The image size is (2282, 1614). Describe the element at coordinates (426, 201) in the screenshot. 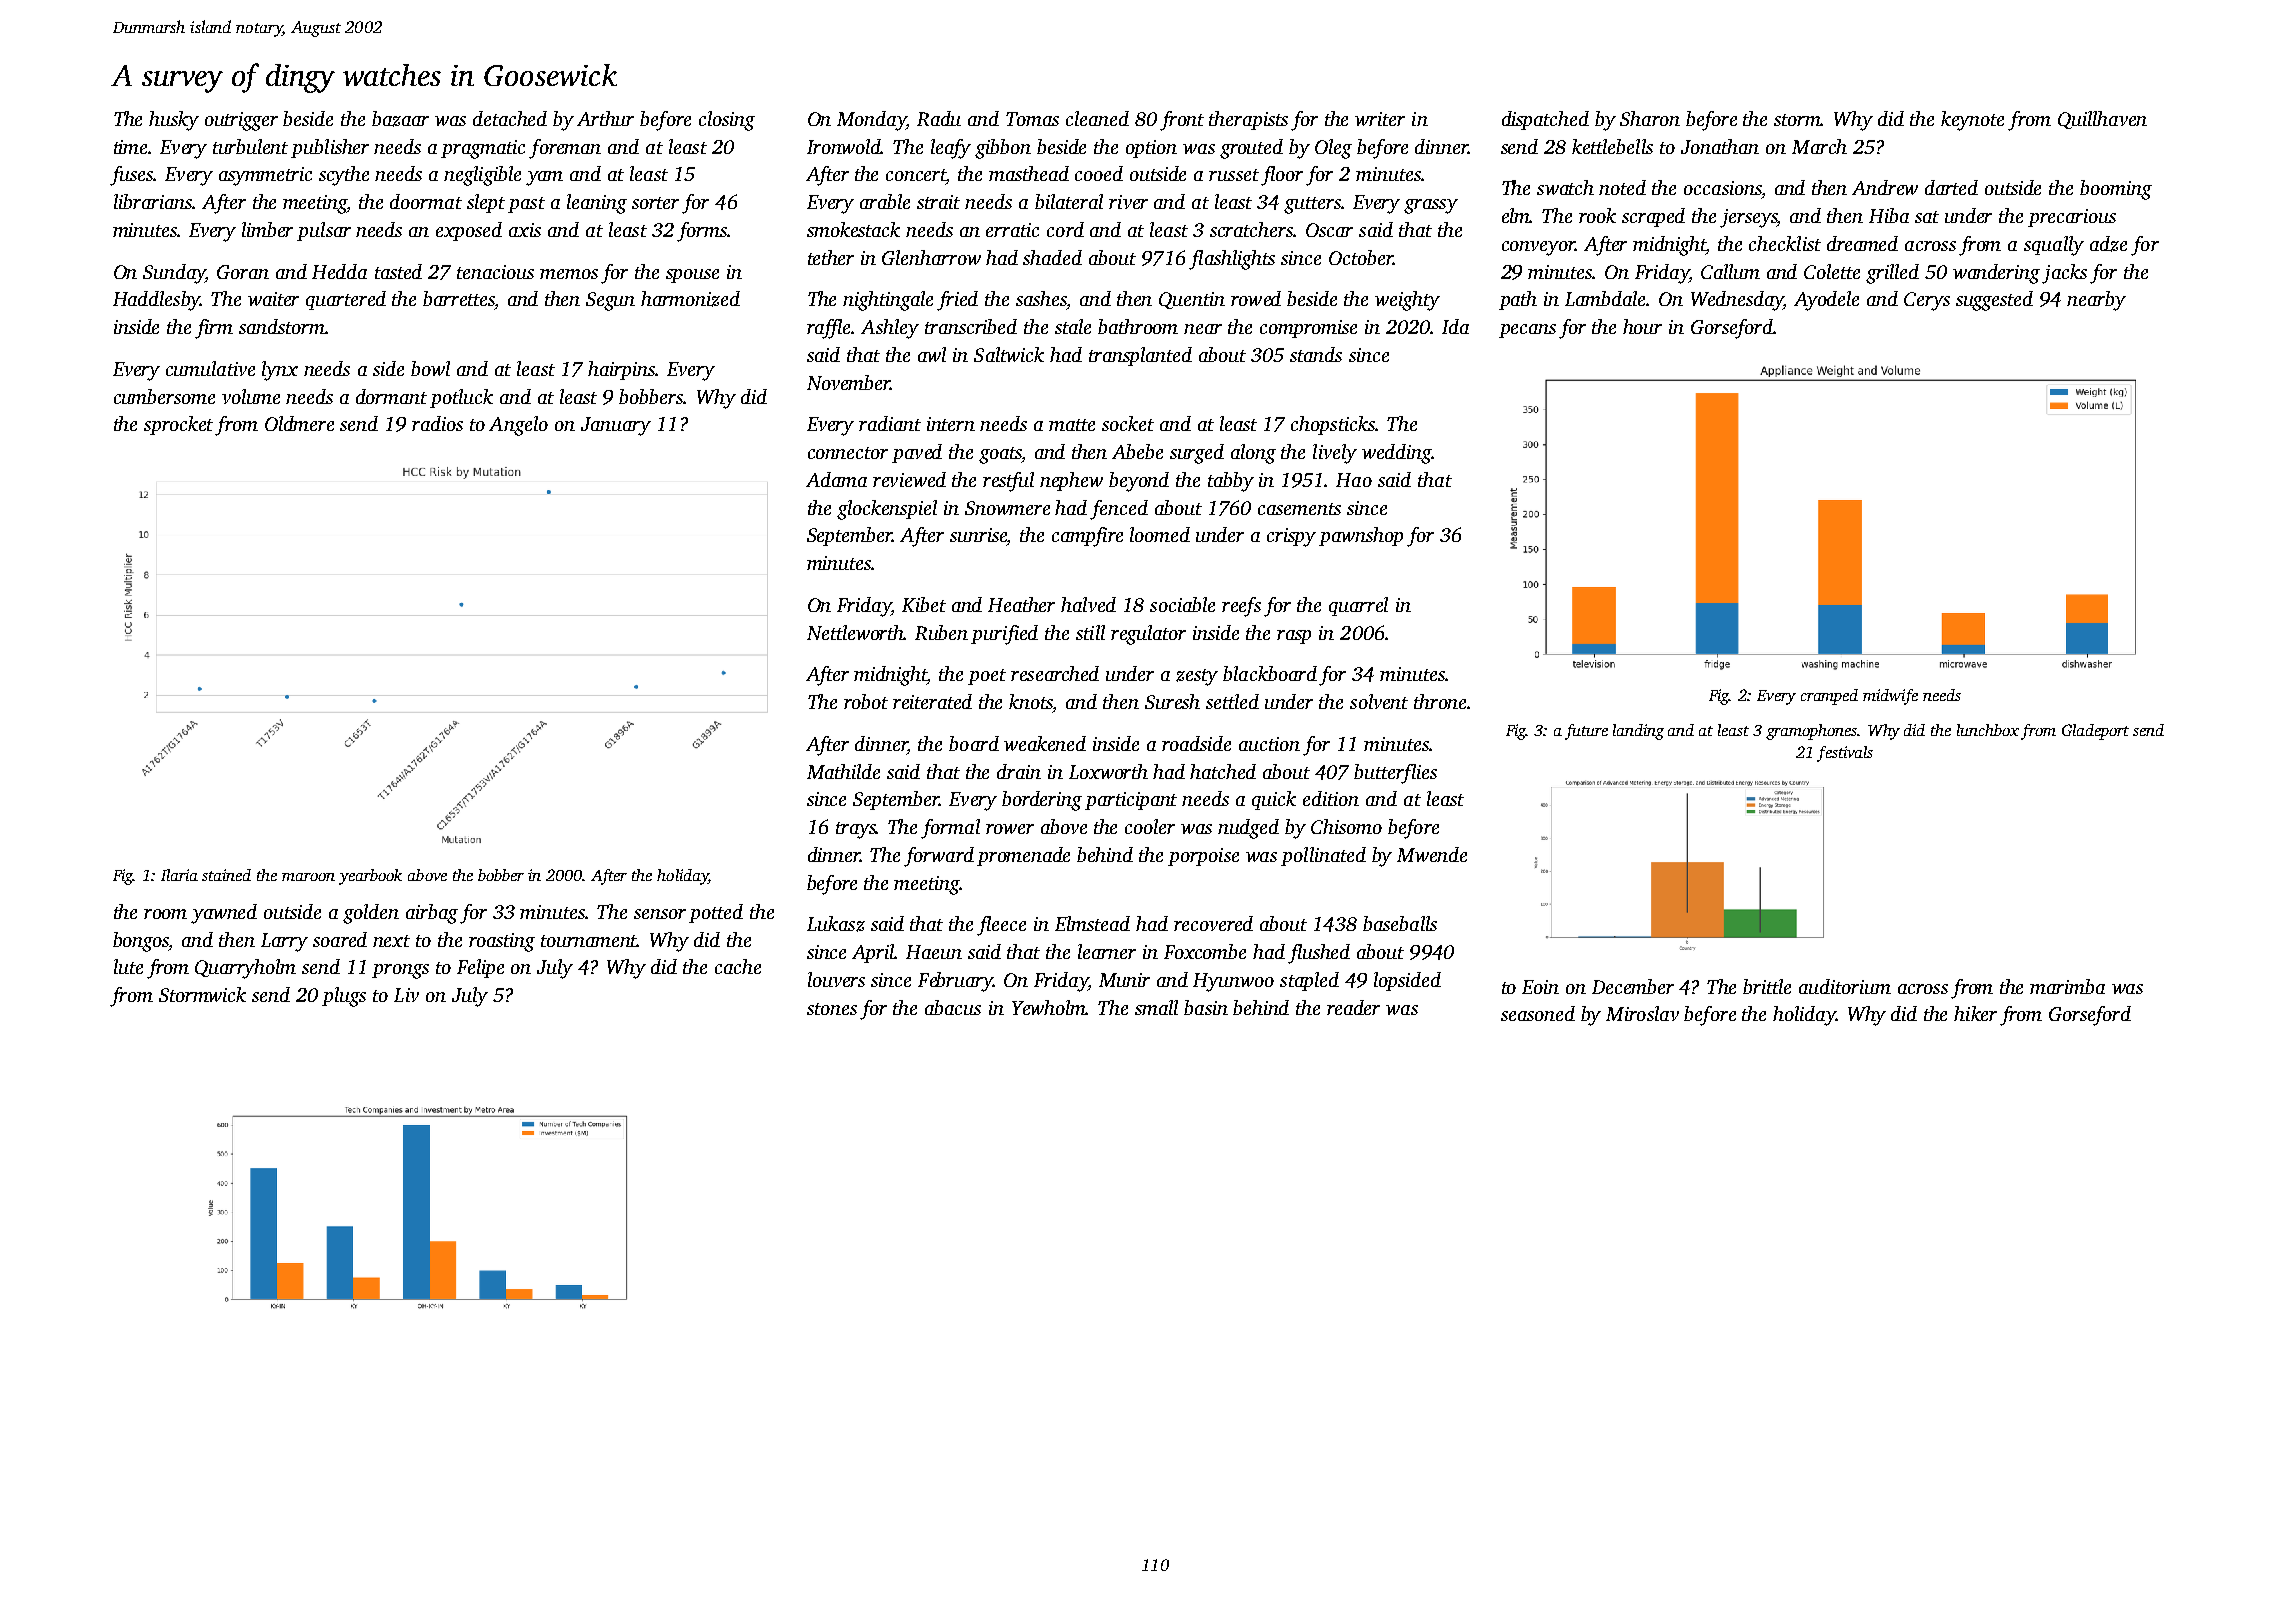

I see `doormat` at that location.
